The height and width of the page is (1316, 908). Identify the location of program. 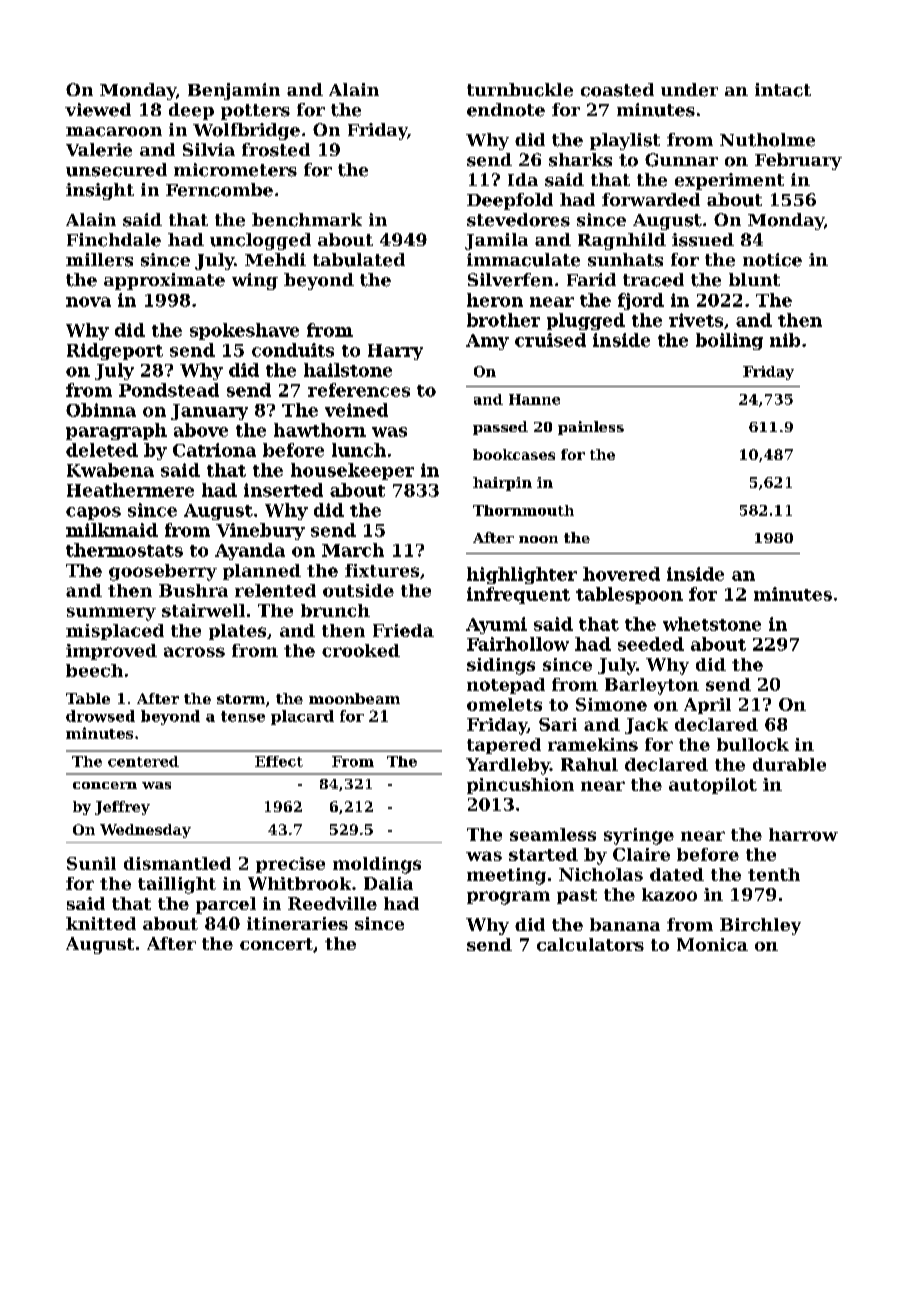
(508, 898).
